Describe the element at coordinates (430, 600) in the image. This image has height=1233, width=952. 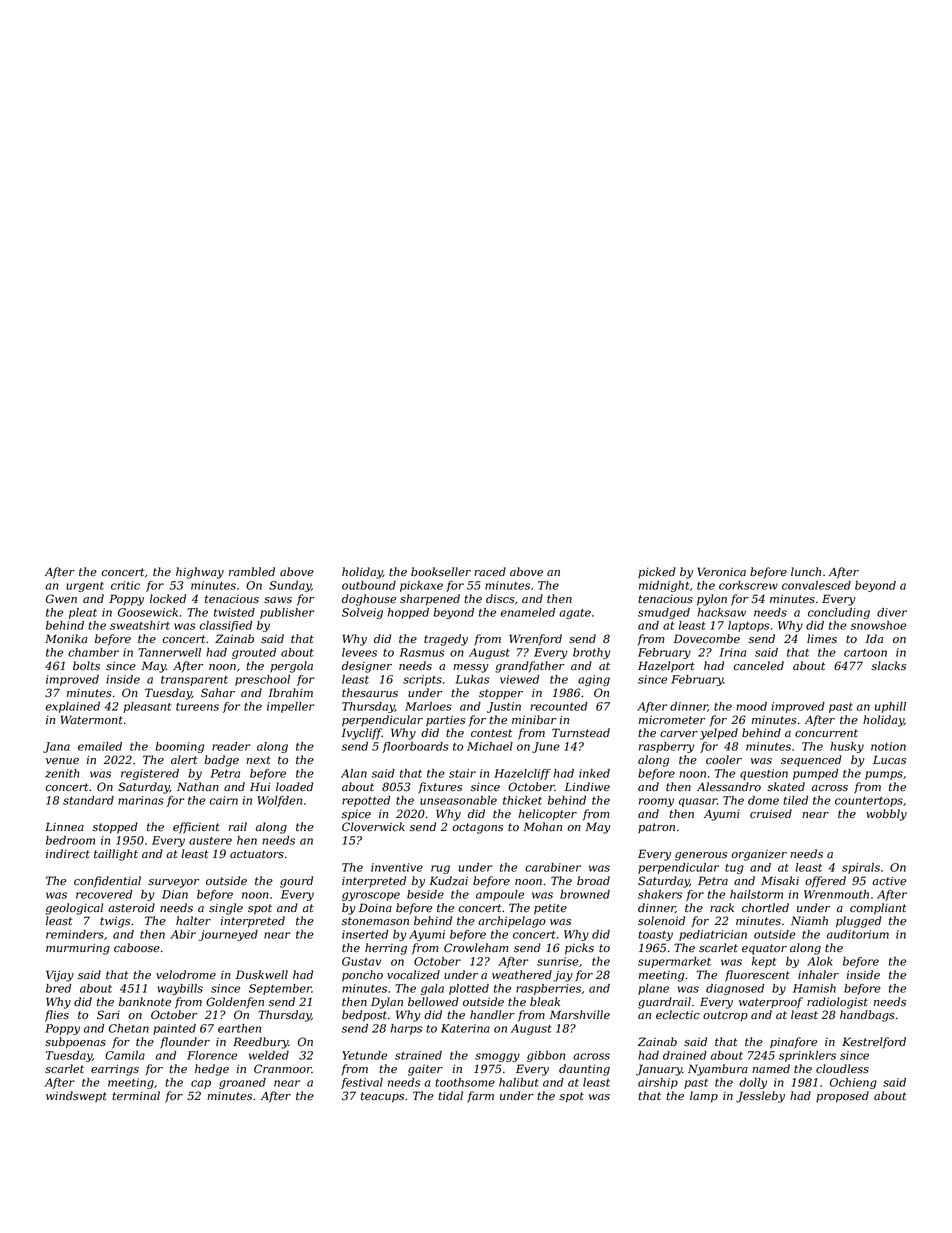
I see `sharpened` at that location.
